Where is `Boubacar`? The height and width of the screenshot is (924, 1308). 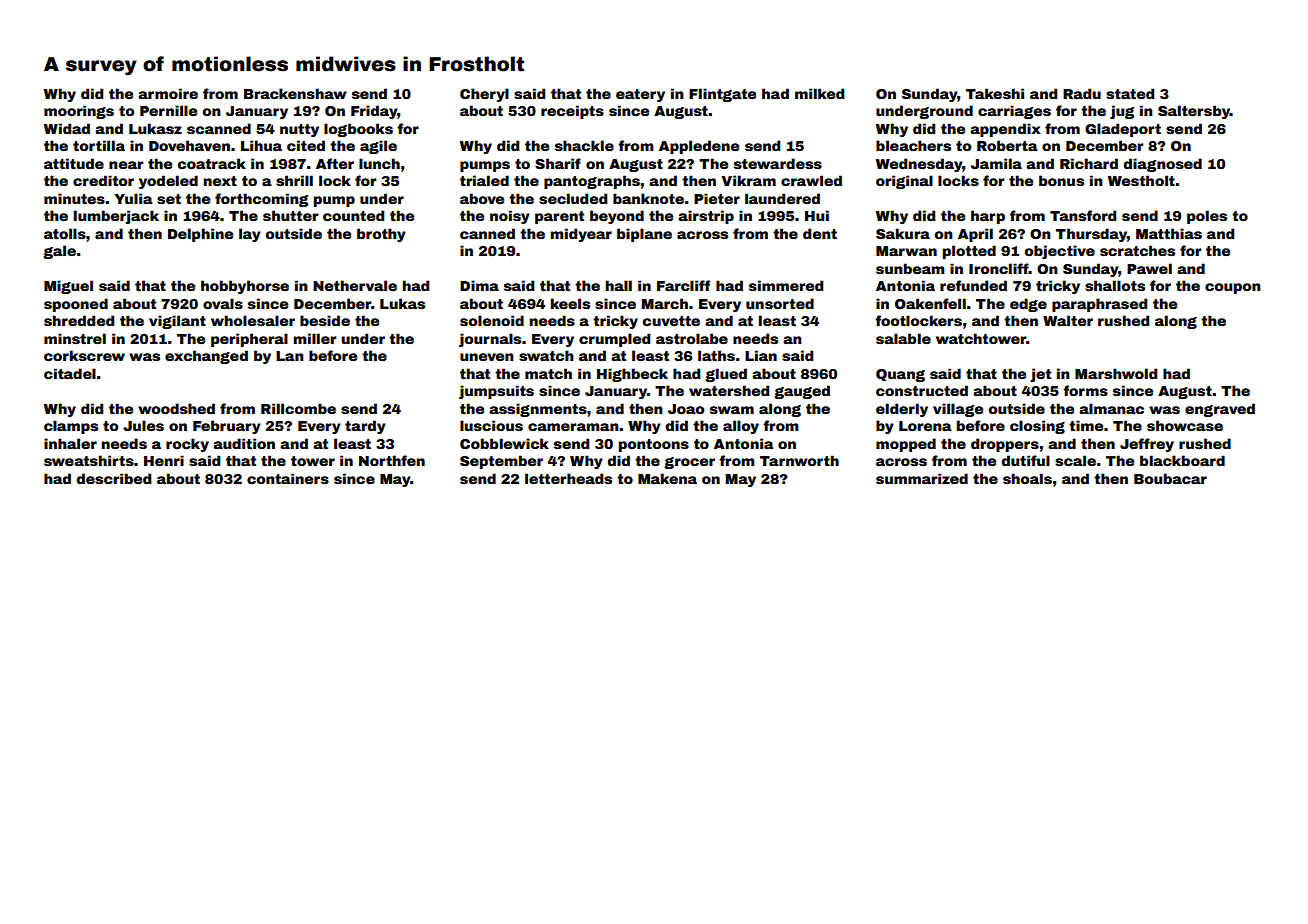 Boubacar is located at coordinates (1170, 478).
